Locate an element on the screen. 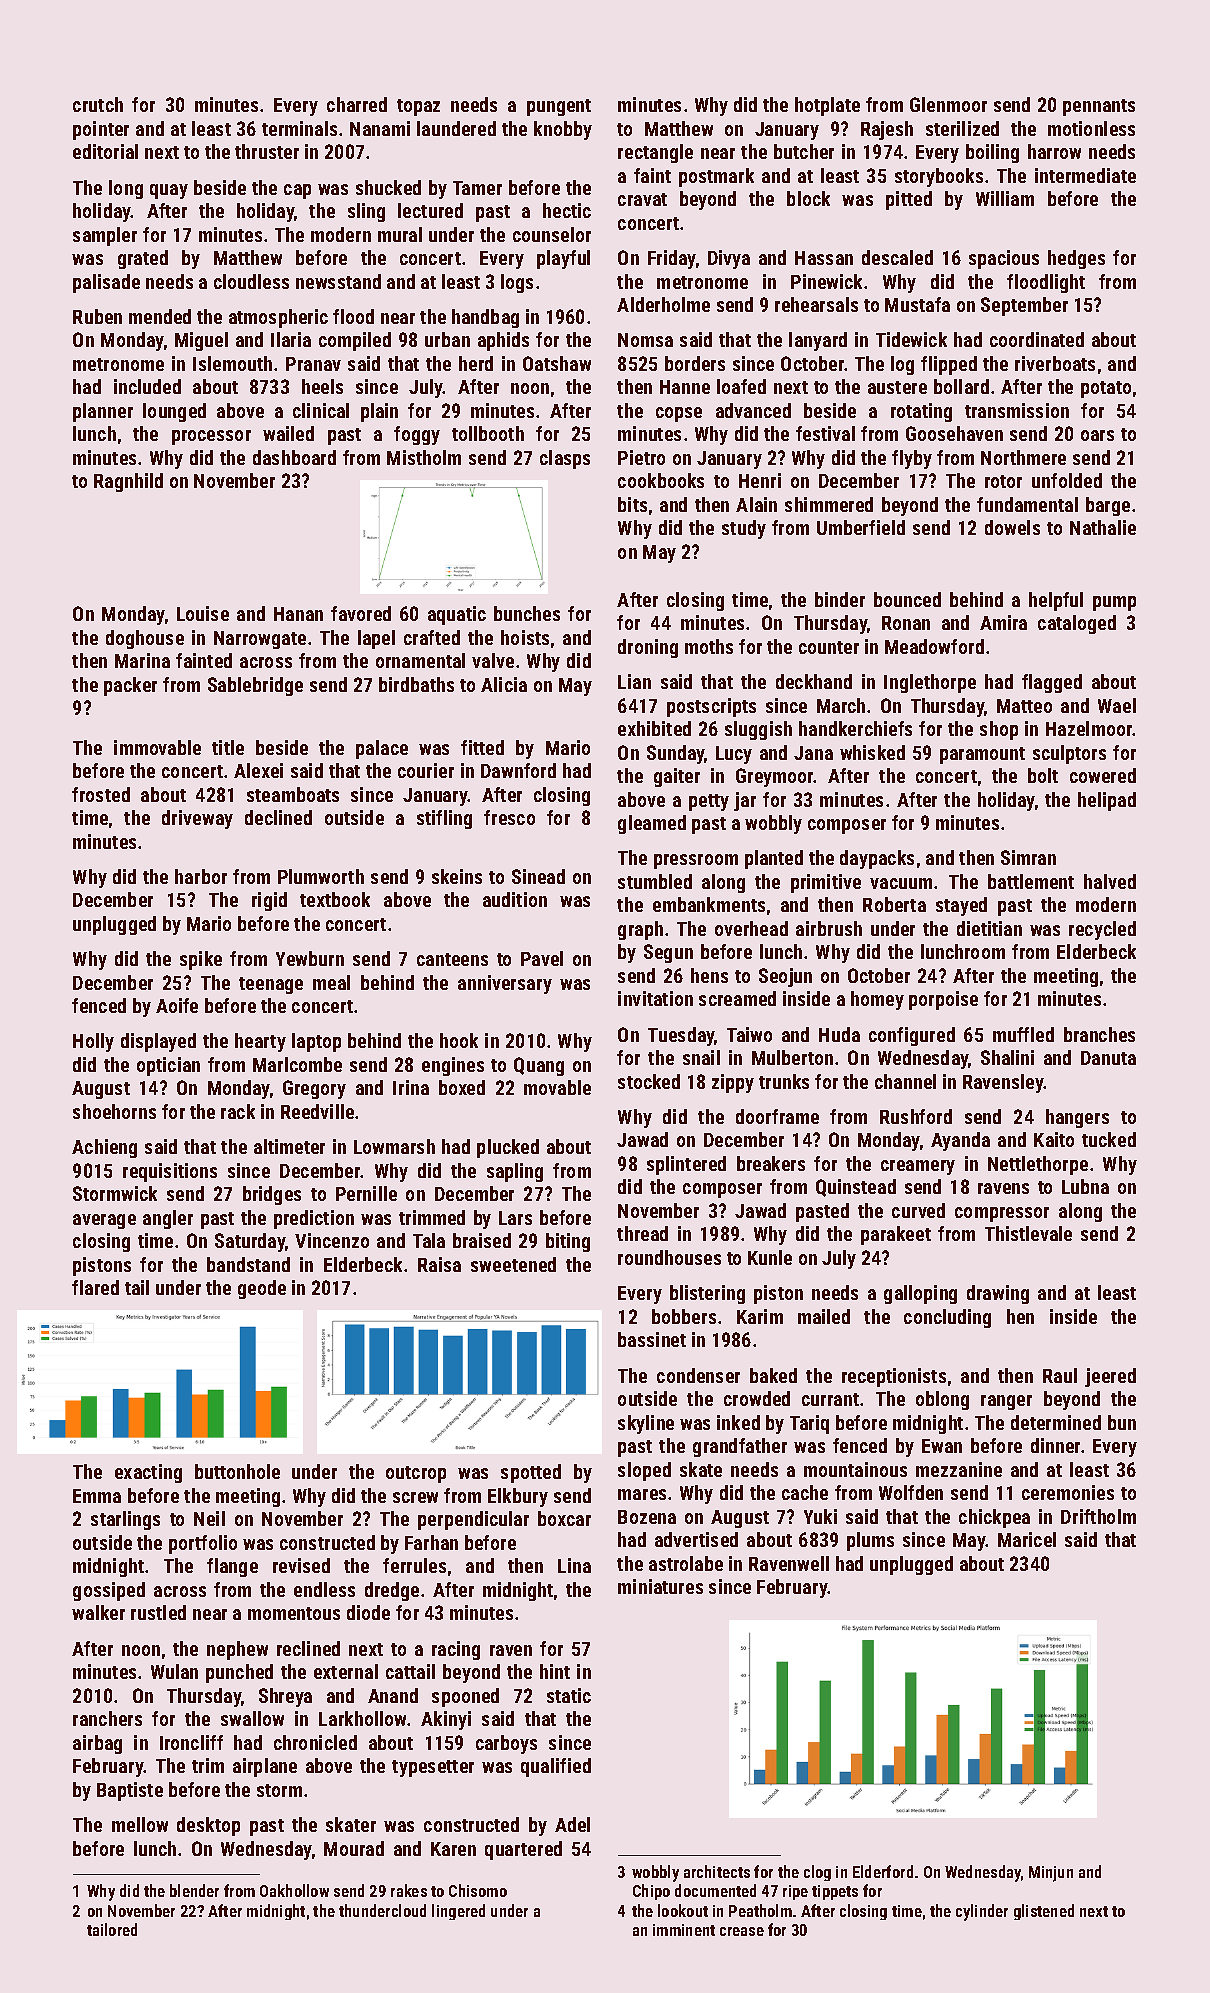 The width and height of the screenshot is (1210, 1993). Tamer is located at coordinates (477, 188).
